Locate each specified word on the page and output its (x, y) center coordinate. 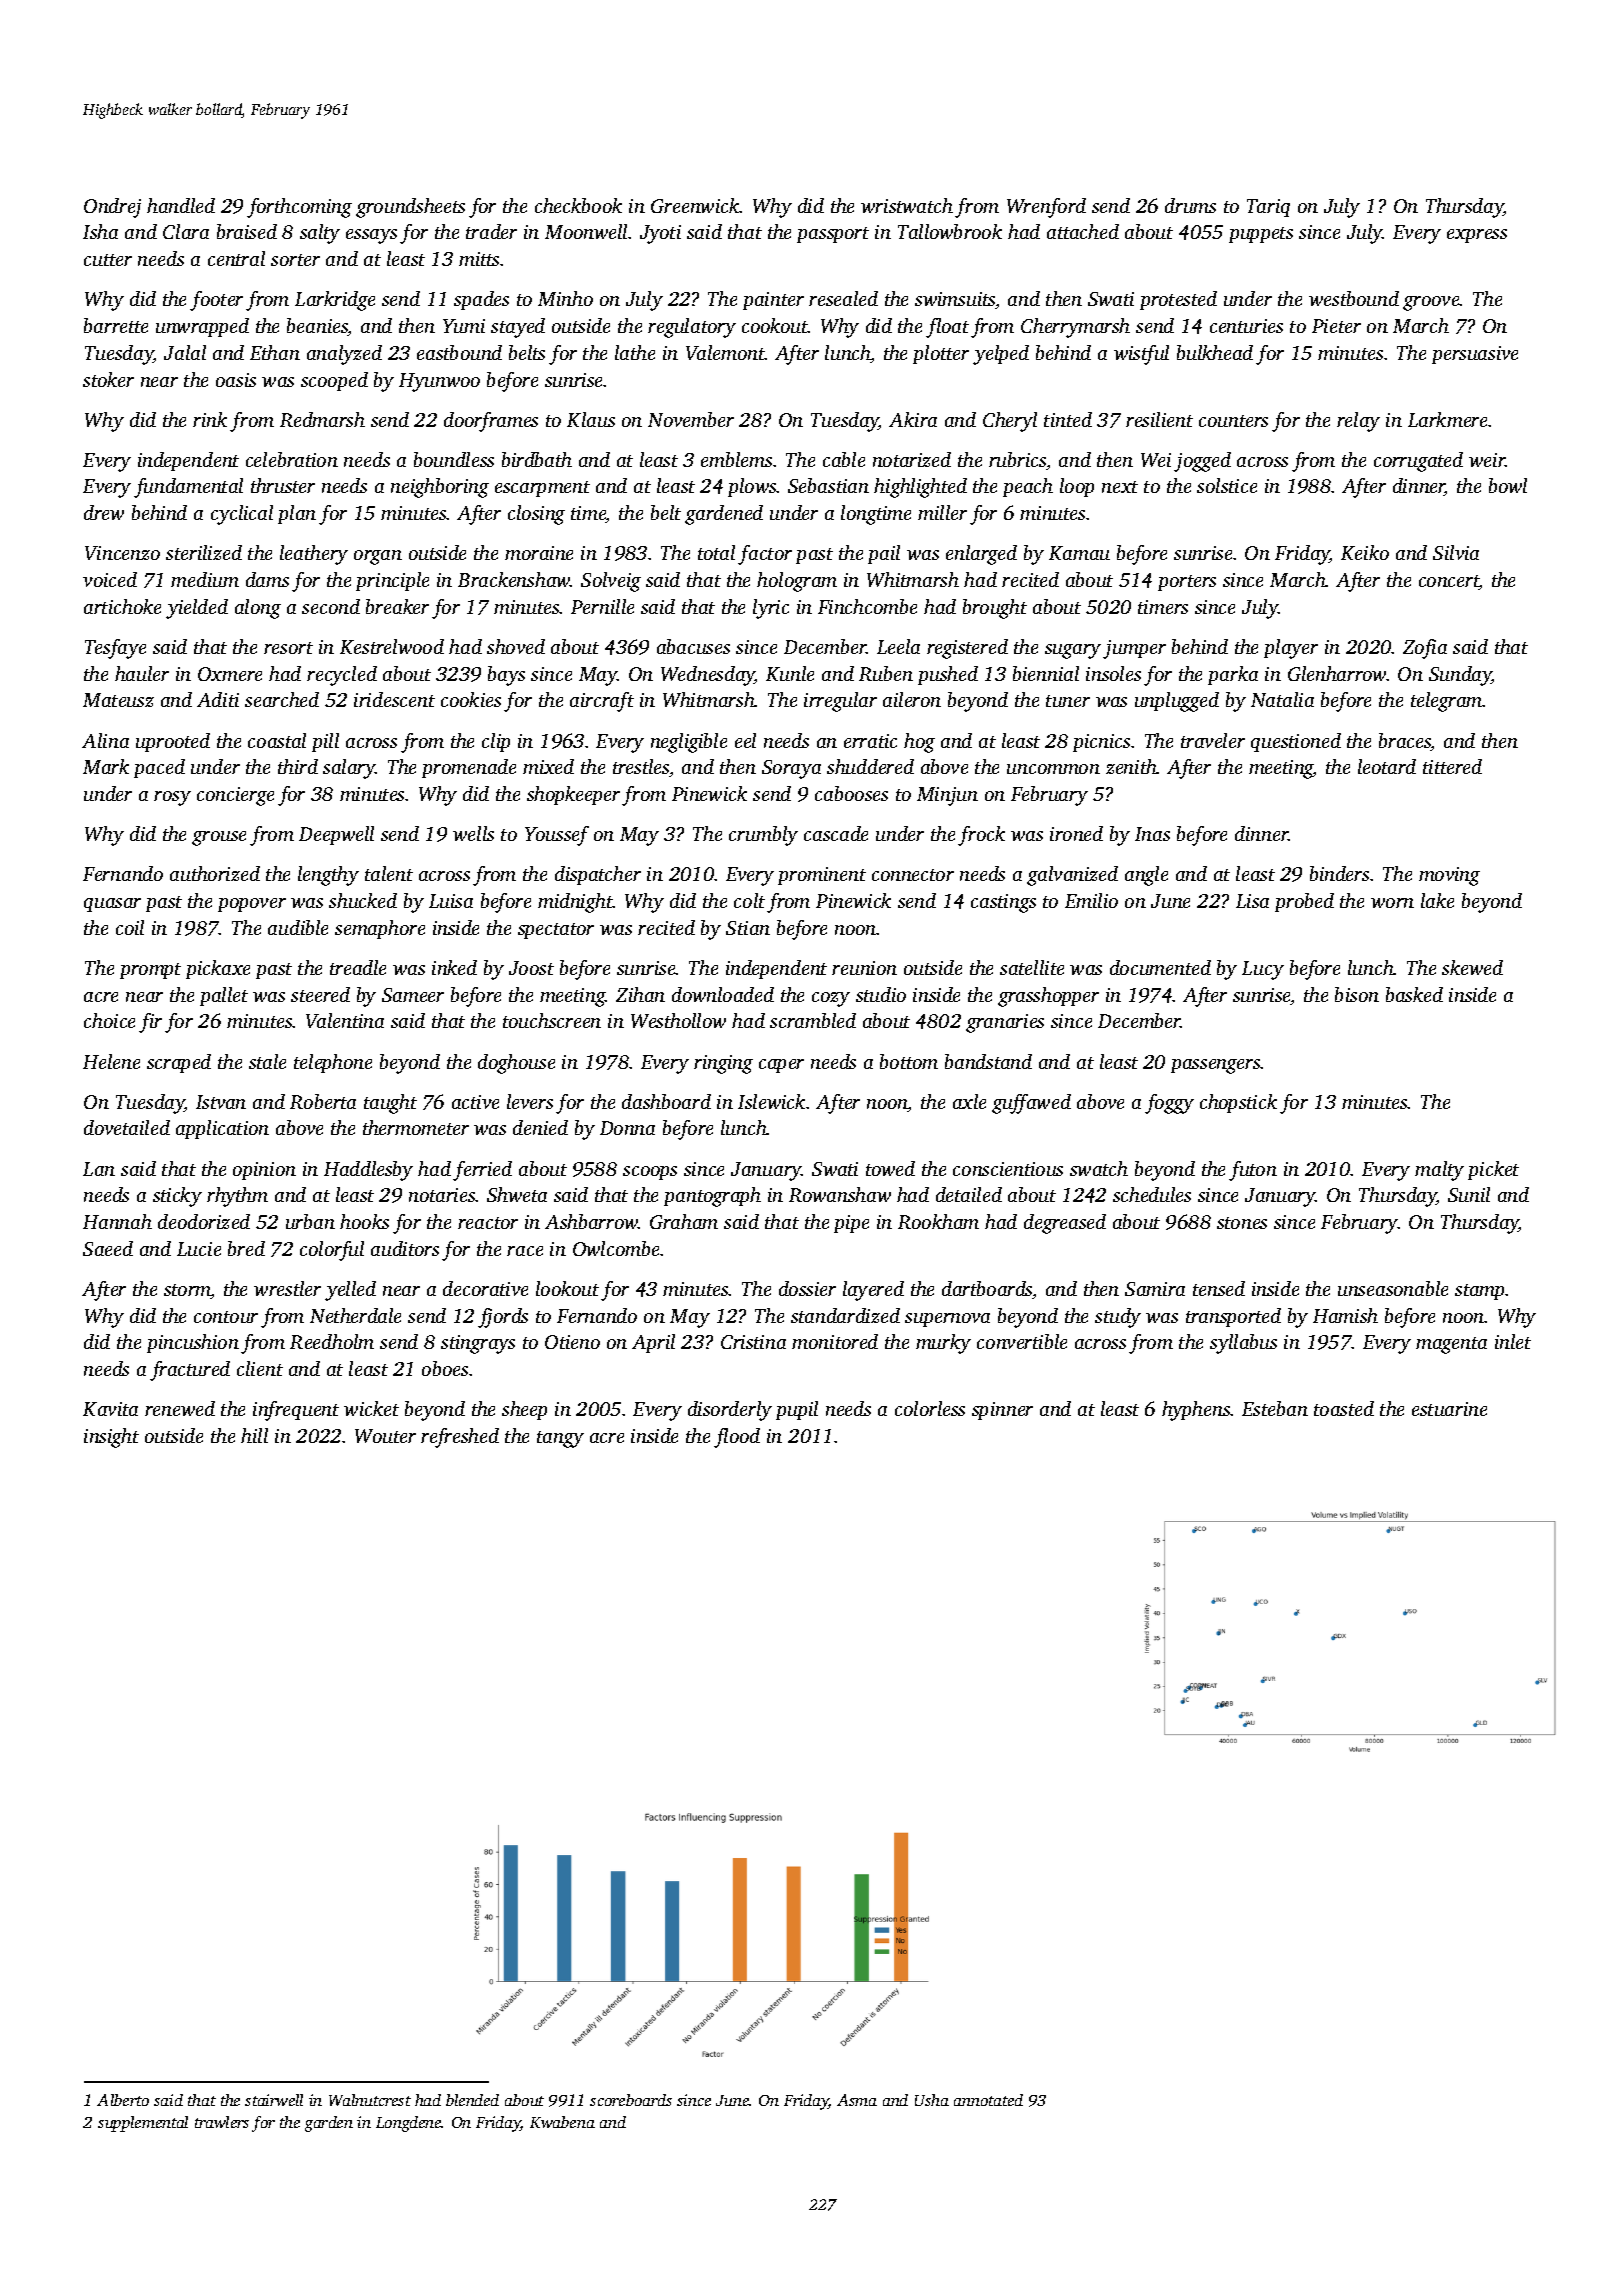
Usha (932, 2100)
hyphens (1196, 1411)
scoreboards (631, 2100)
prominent (822, 876)
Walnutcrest (370, 2100)
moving (1449, 876)
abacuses (693, 646)
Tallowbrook (950, 231)
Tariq (1268, 208)
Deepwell (336, 835)
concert (1449, 582)
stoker (108, 379)
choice (109, 1020)
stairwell (274, 2100)
